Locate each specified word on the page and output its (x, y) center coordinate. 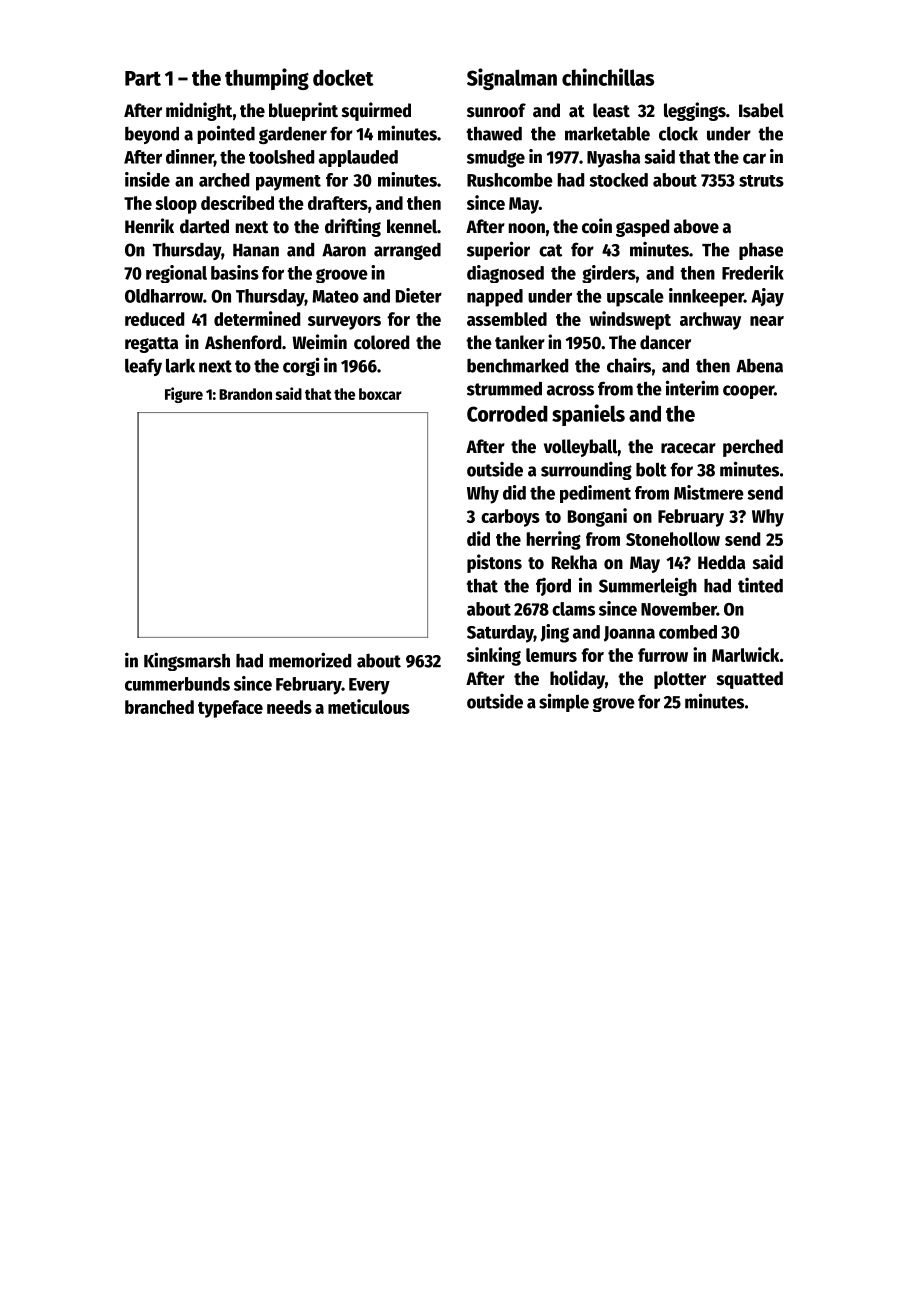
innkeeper (706, 297)
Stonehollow (673, 539)
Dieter (419, 295)
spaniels (588, 415)
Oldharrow (164, 296)
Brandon (245, 394)
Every (369, 686)
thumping (267, 79)
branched (159, 707)
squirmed (376, 111)
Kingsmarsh (187, 661)
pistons (494, 563)
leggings (695, 111)
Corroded (507, 413)
